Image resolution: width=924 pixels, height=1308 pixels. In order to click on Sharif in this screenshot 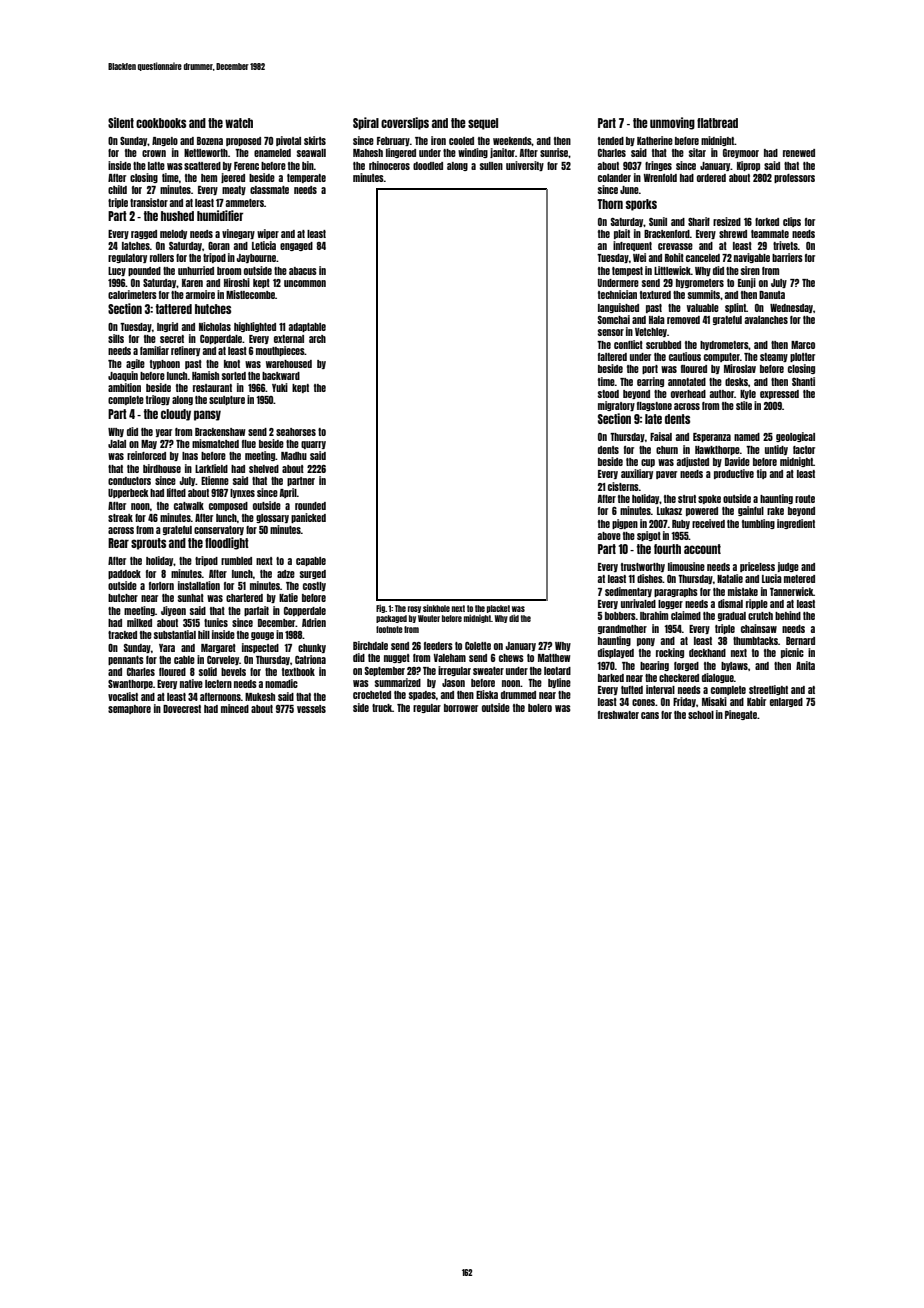, I will do `click(699, 221)`.
